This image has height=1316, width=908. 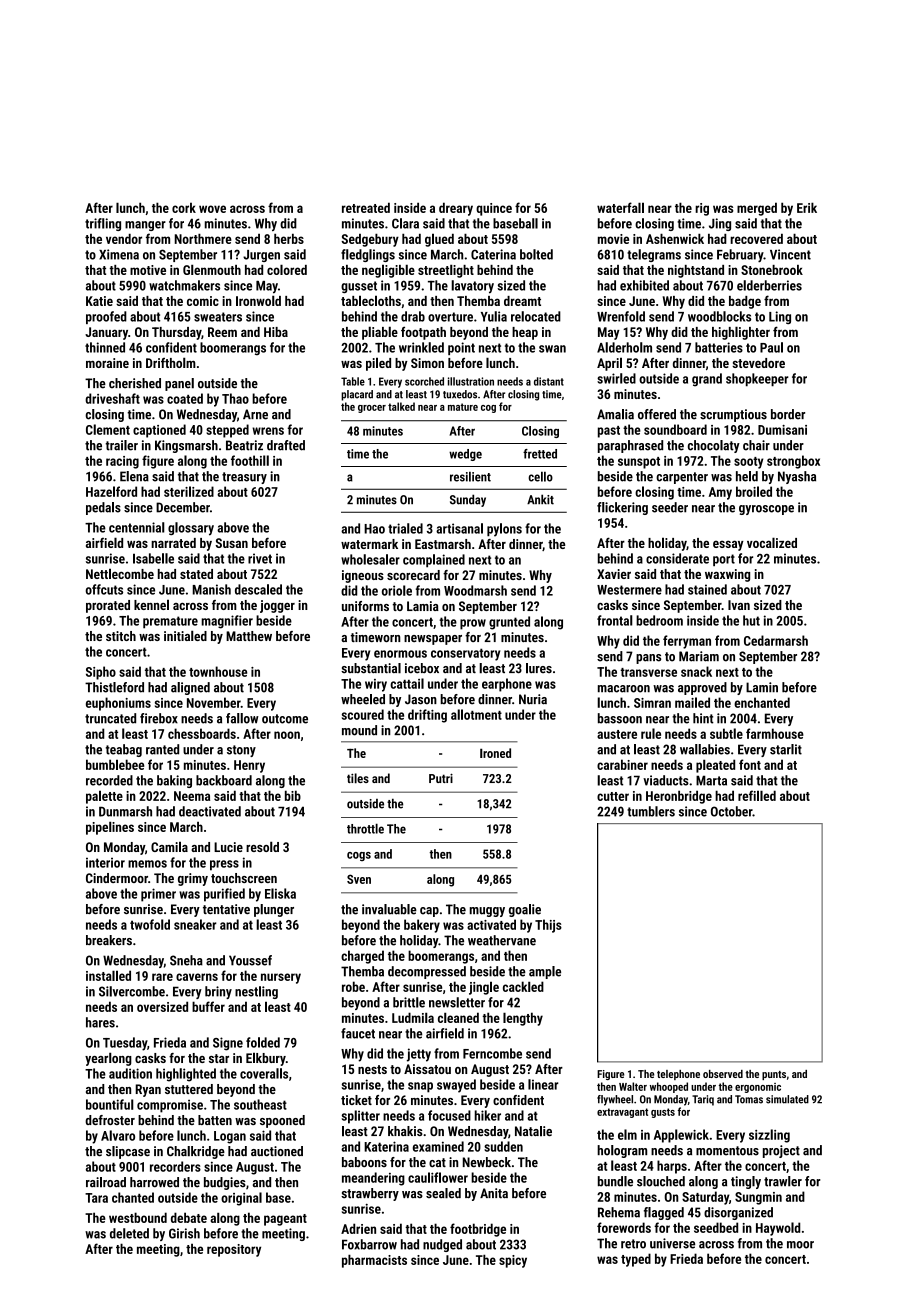 What do you see at coordinates (174, 781) in the image?
I see `baking` at bounding box center [174, 781].
